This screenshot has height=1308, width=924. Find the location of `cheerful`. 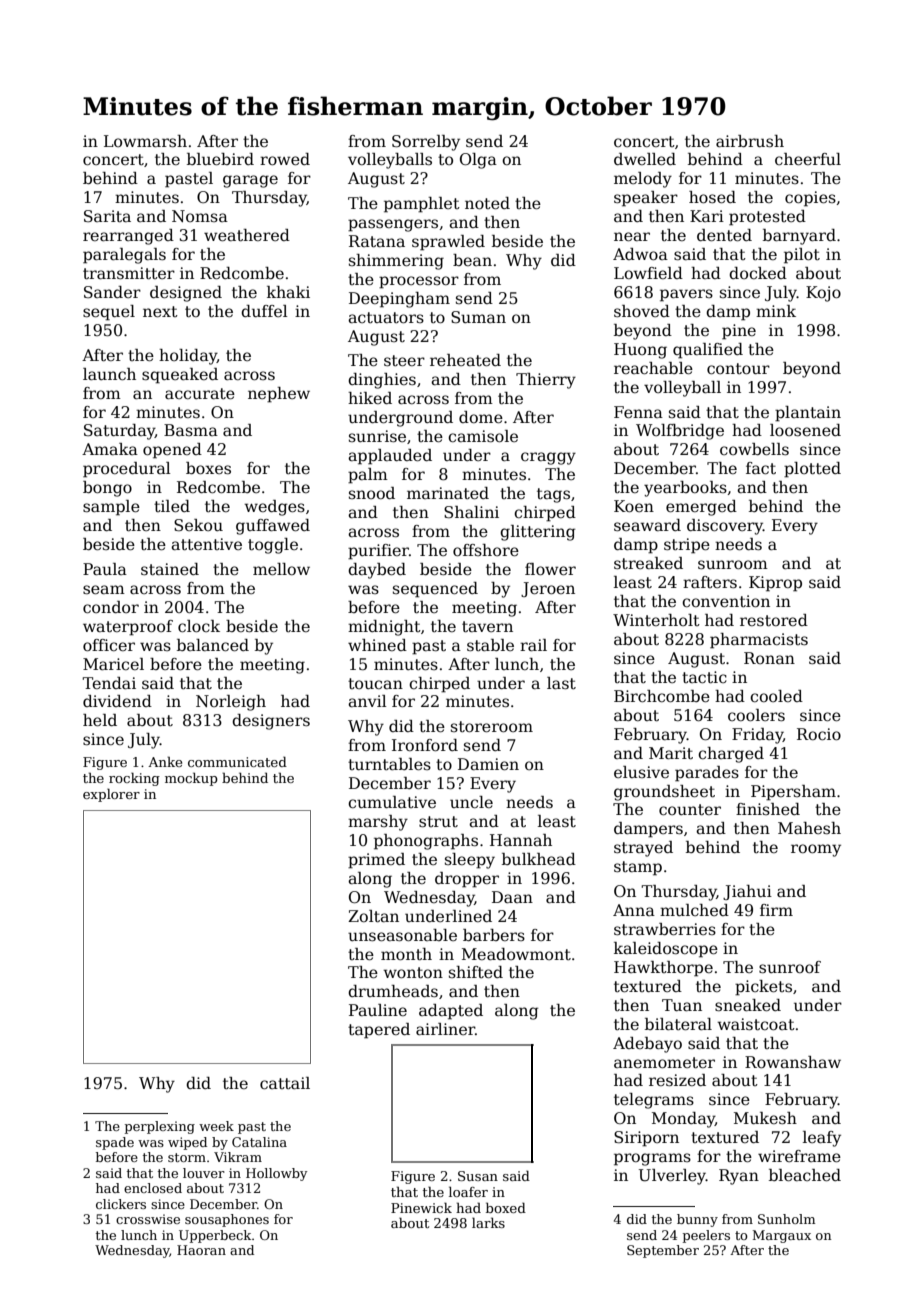

cheerful is located at coordinates (808, 159).
